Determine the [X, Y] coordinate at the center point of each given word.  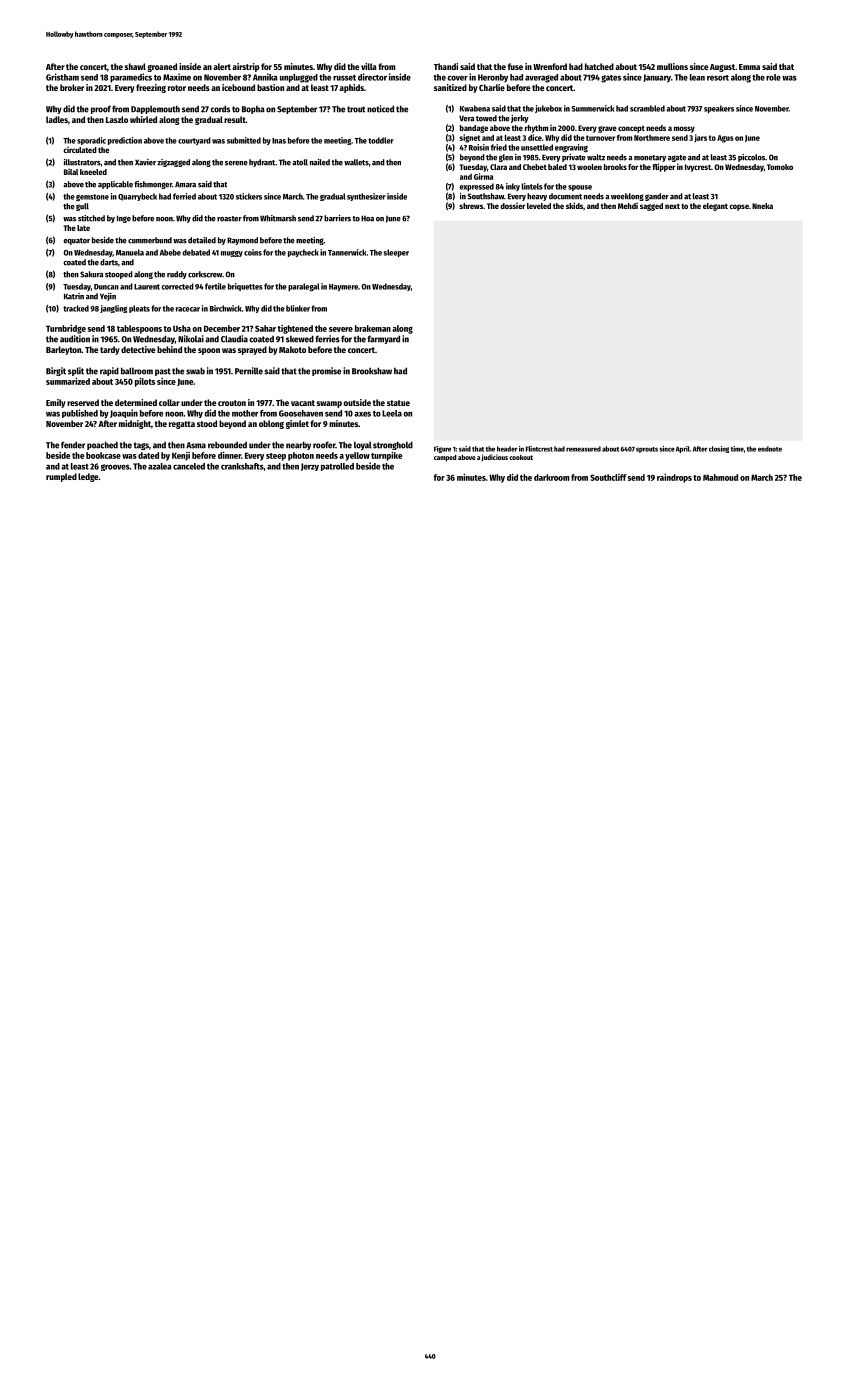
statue [398, 403]
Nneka [762, 206]
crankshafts [242, 466]
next [672, 206]
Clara [498, 167]
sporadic [91, 141]
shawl [135, 66]
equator [76, 241]
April [683, 449]
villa [369, 66]
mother [245, 413]
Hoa [367, 218]
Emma [749, 67]
